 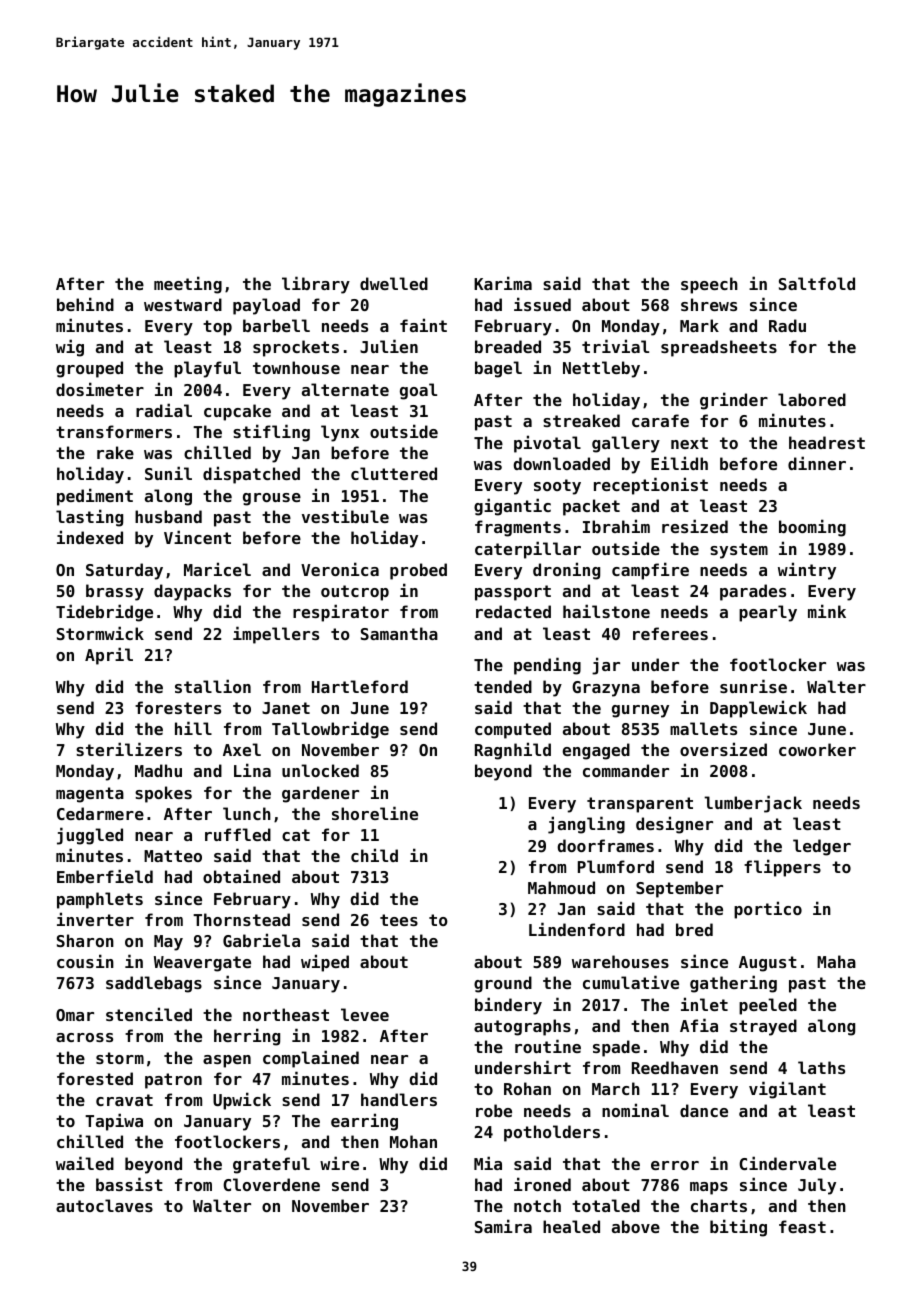 What do you see at coordinates (817, 283) in the image?
I see `Saltfold` at bounding box center [817, 283].
